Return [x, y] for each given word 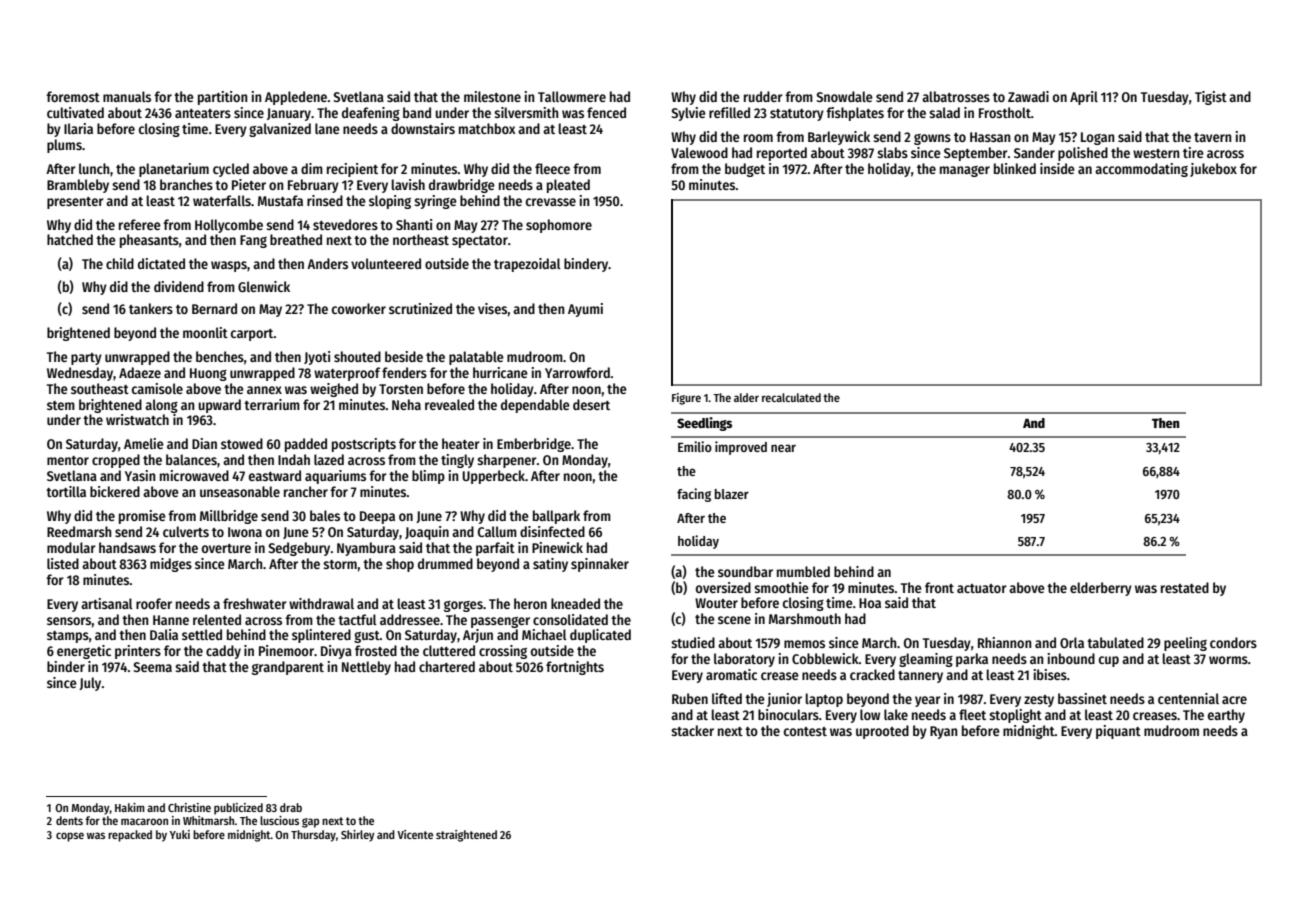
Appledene [296, 98]
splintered [321, 636]
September [976, 154]
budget [745, 170]
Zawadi [1028, 96]
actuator [982, 588]
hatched [70, 239]
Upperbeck [493, 477]
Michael [544, 634]
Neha [406, 404]
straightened [466, 836]
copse [70, 837]
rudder [763, 96]
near [783, 448]
